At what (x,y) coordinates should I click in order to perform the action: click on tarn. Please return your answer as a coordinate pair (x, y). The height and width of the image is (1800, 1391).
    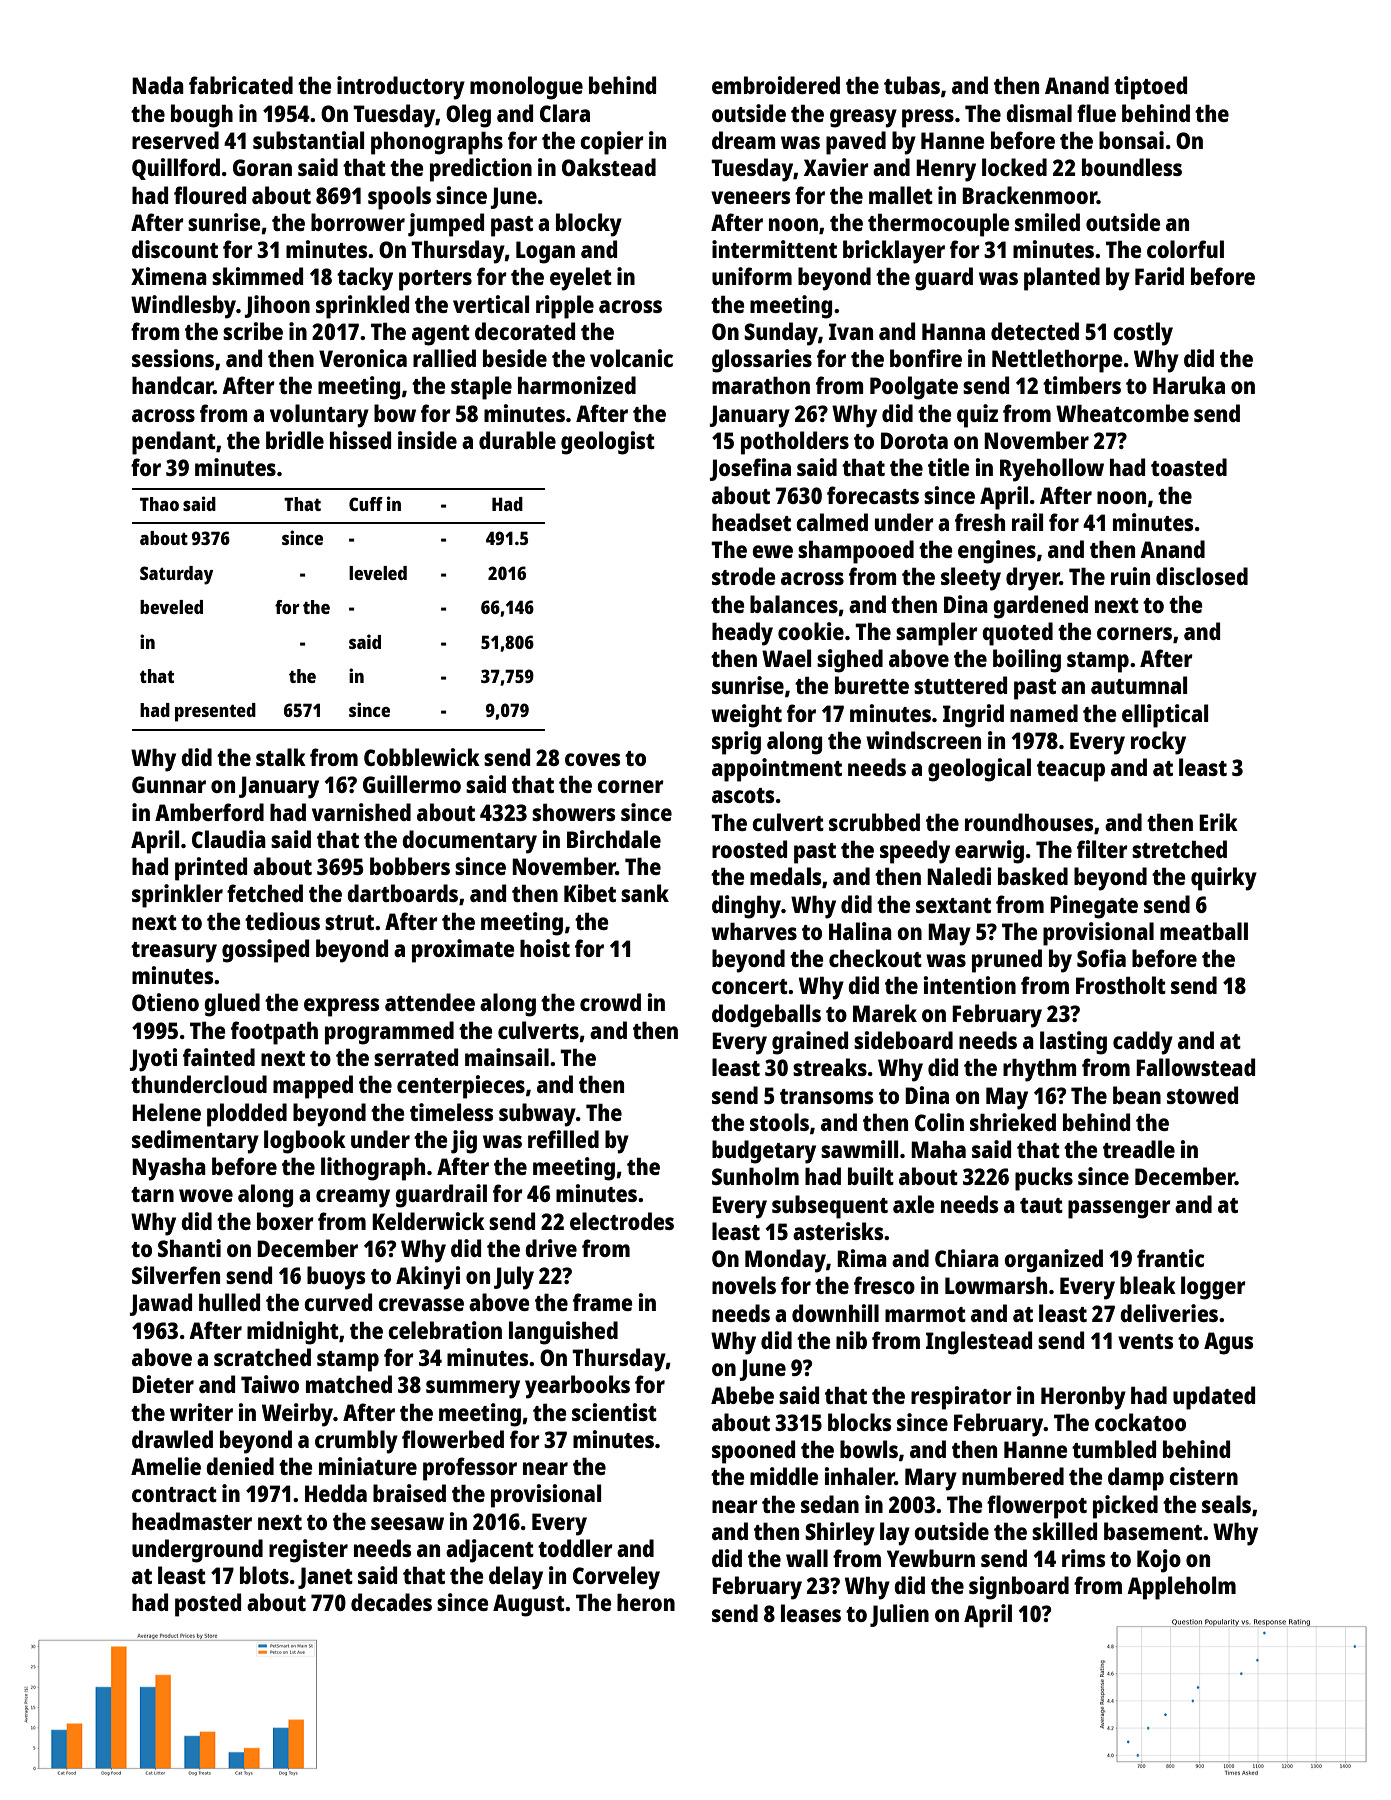
    Looking at the image, I should click on (152, 1194).
